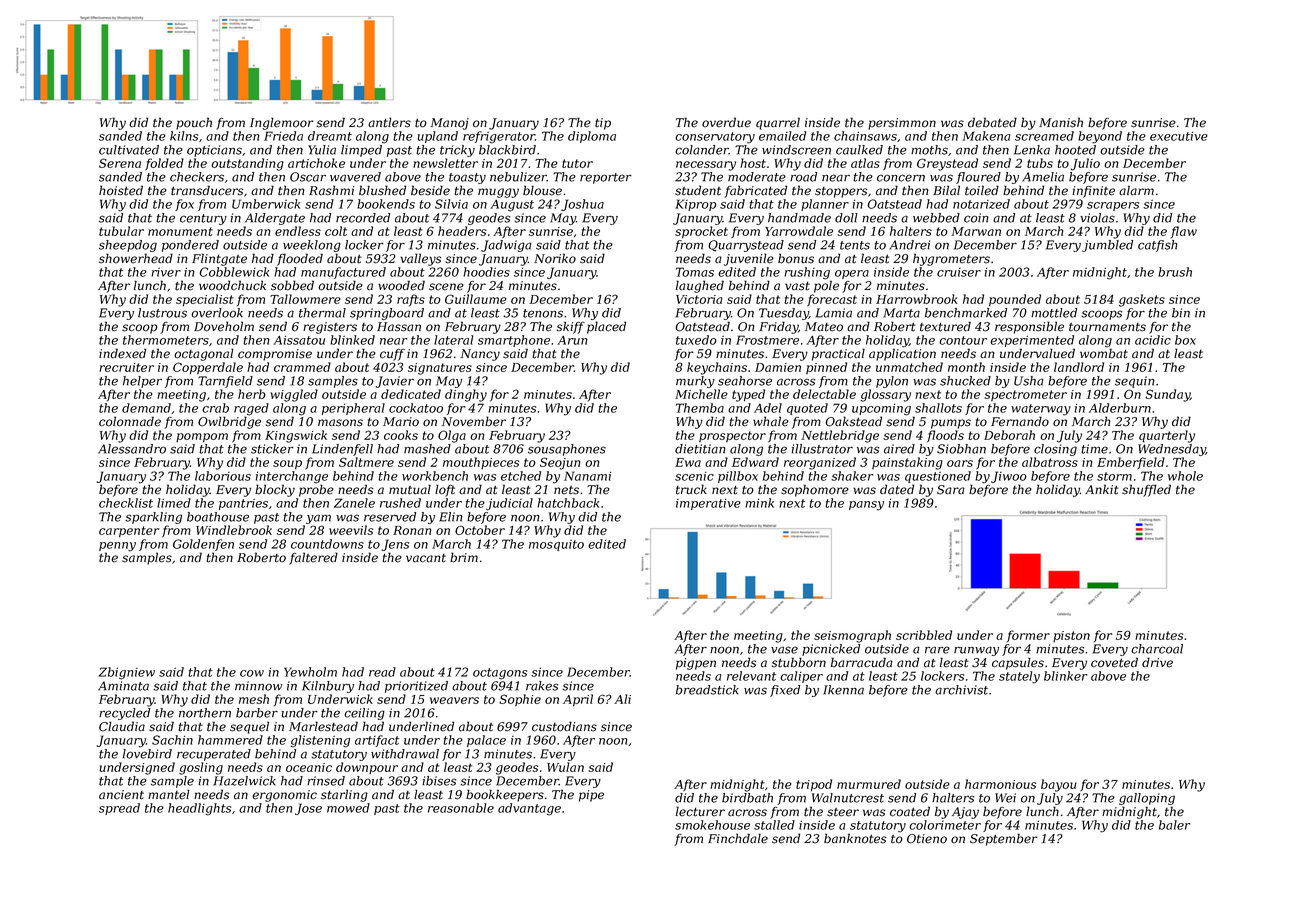  I want to click on Yewholm, so click(310, 672).
